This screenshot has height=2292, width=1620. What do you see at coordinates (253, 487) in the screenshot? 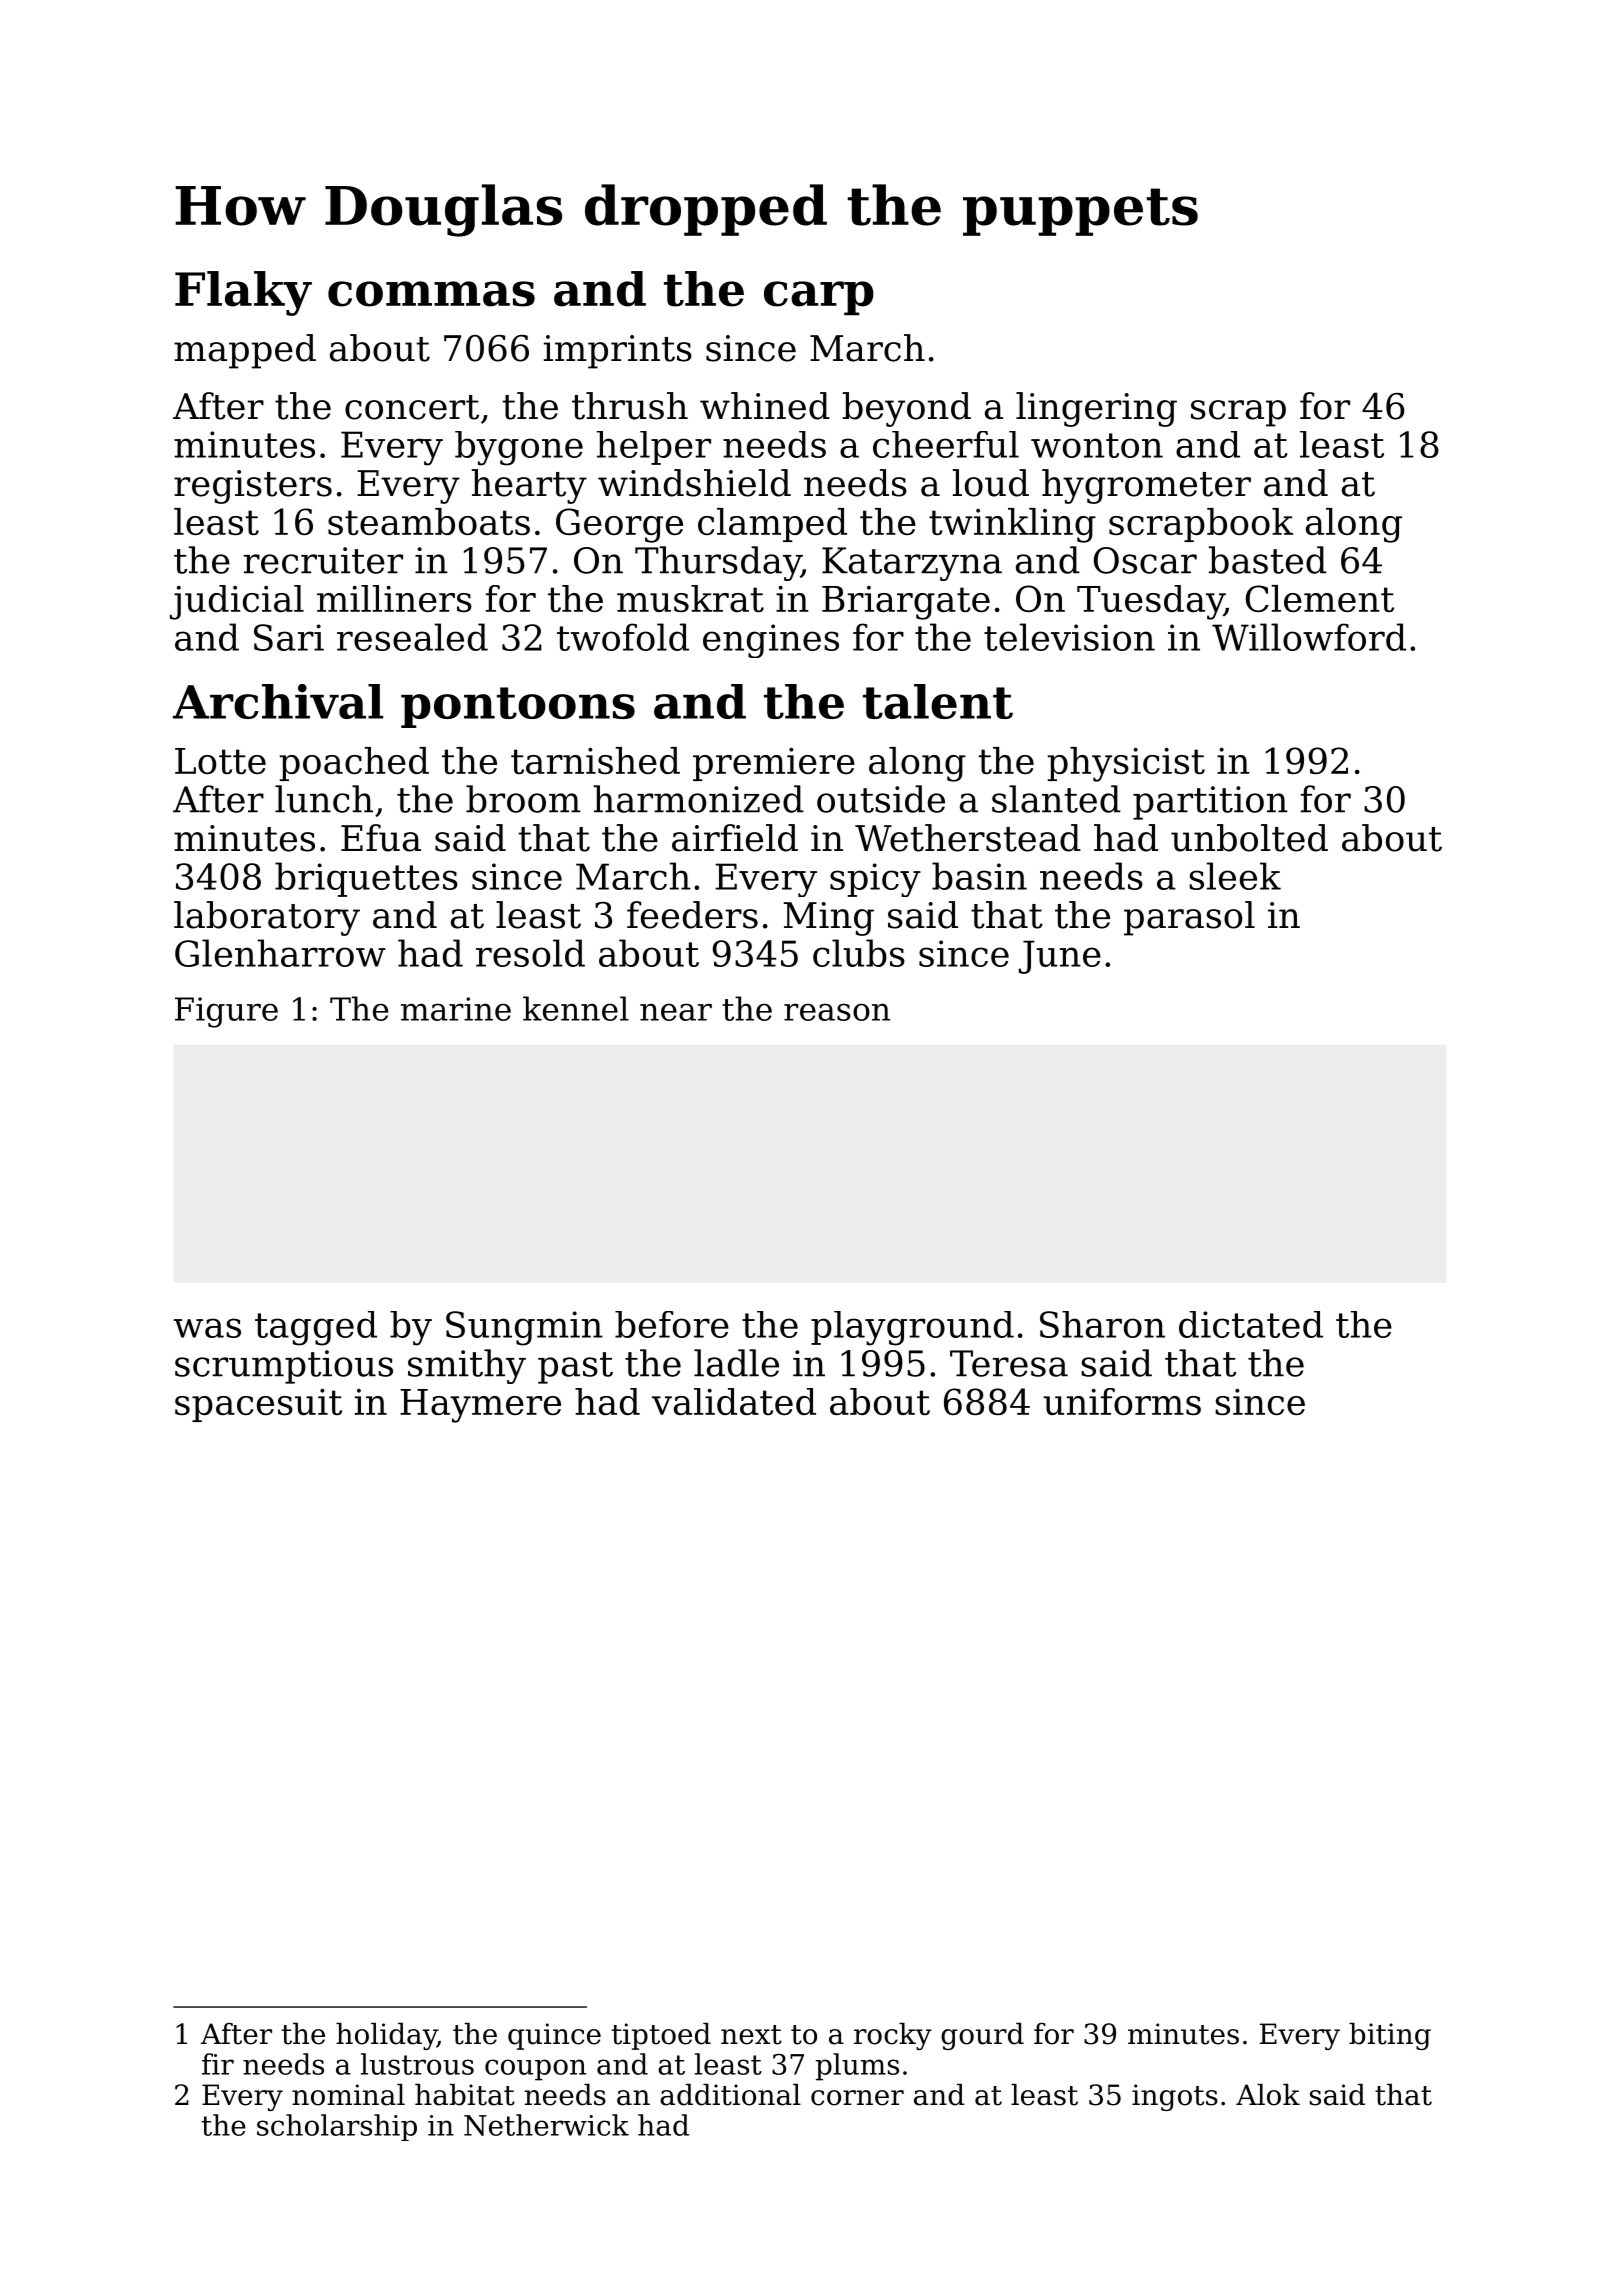
I see `registers` at bounding box center [253, 487].
